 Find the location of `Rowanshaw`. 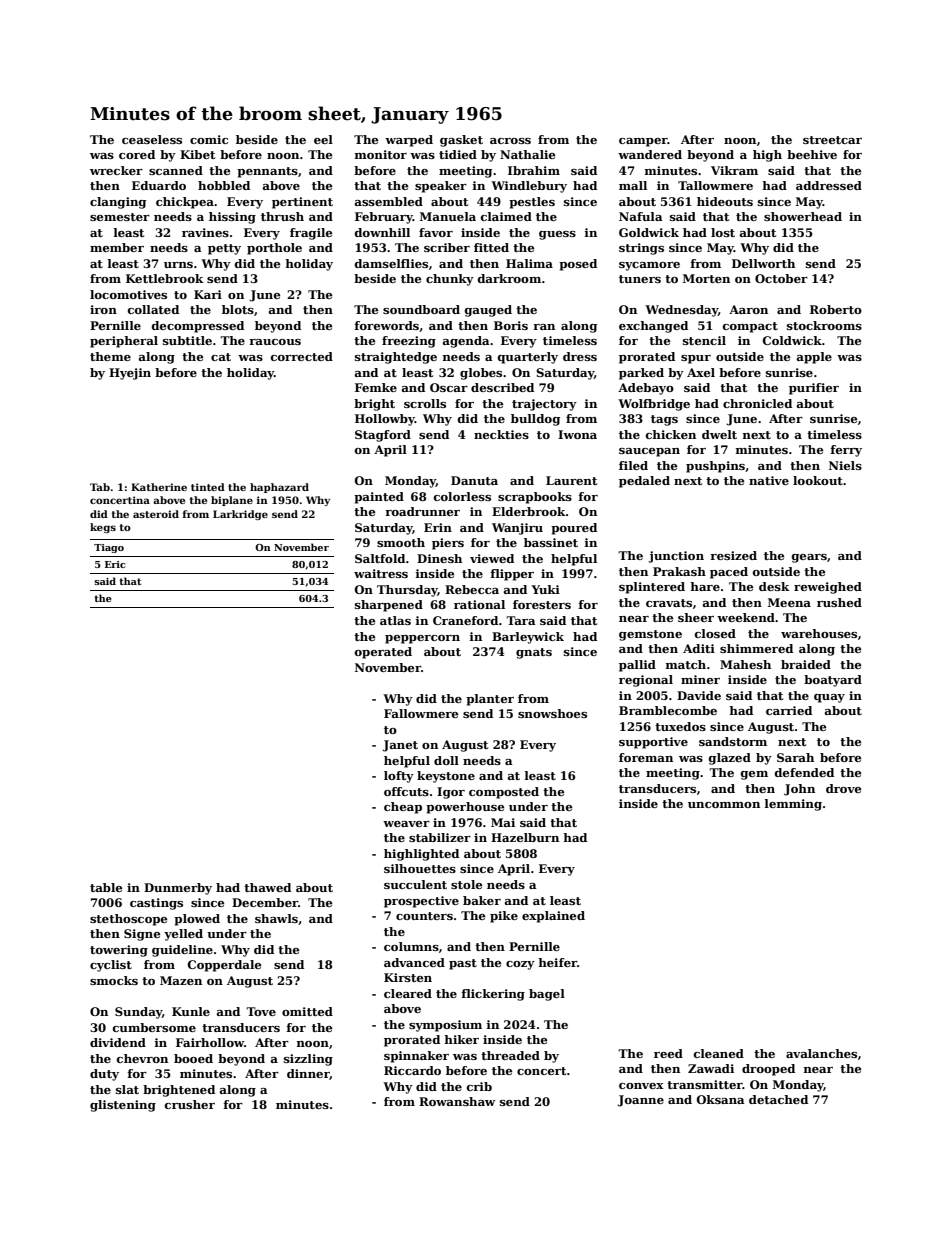

Rowanshaw is located at coordinates (457, 1101).
